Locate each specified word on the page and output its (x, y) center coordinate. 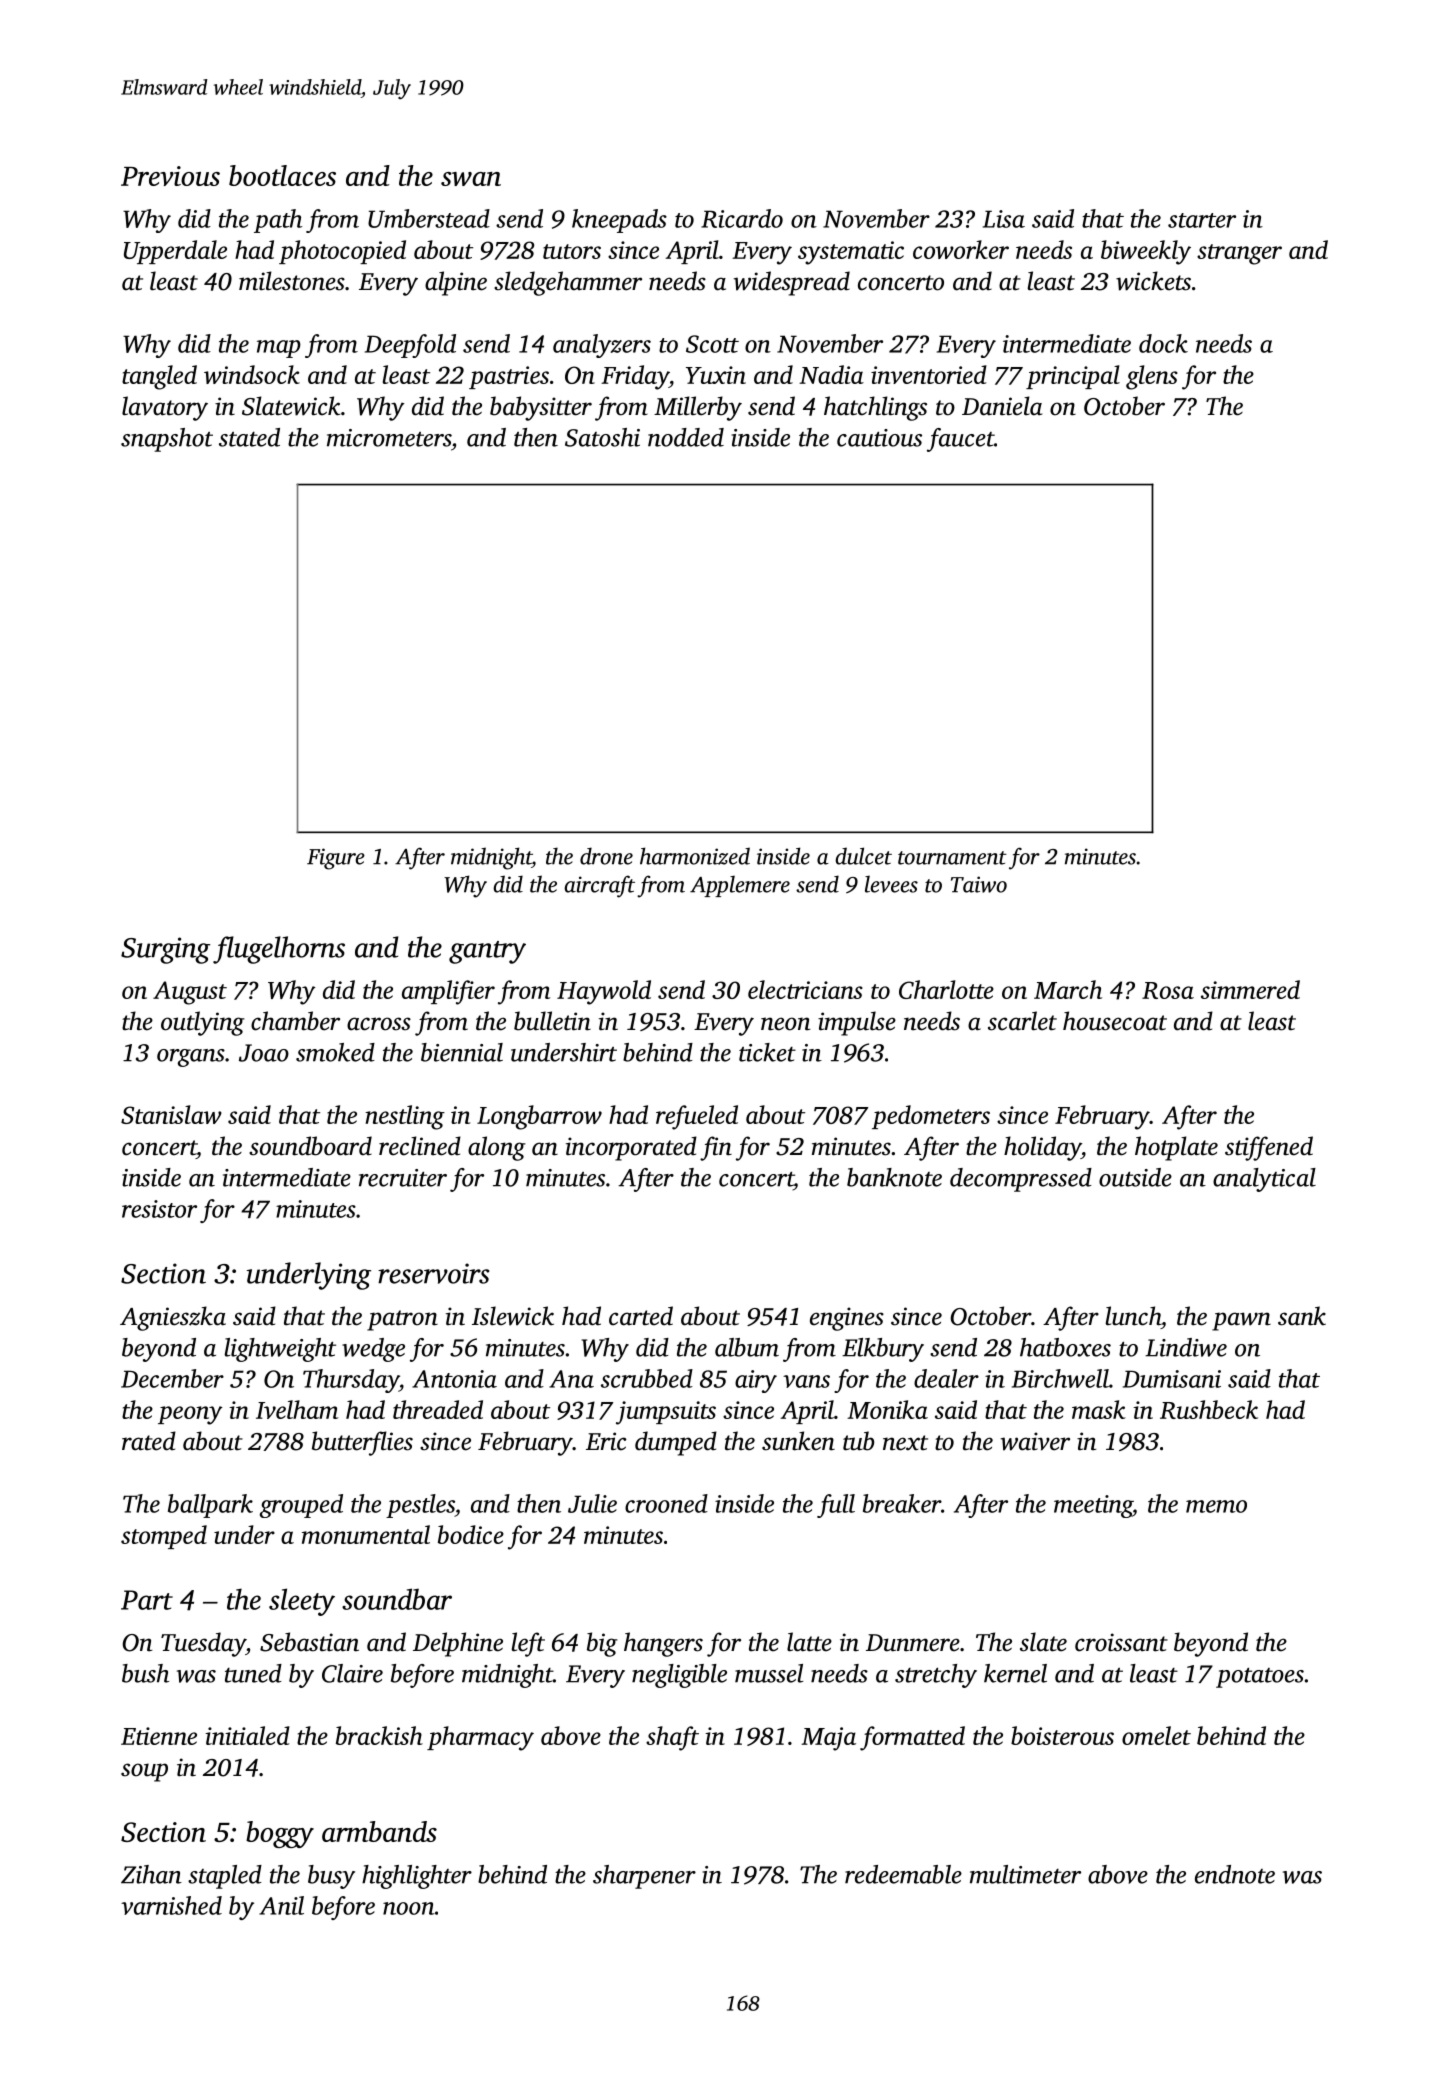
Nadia (831, 374)
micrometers (389, 438)
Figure (336, 859)
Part (147, 1600)
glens (1152, 377)
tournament (952, 858)
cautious (879, 438)
